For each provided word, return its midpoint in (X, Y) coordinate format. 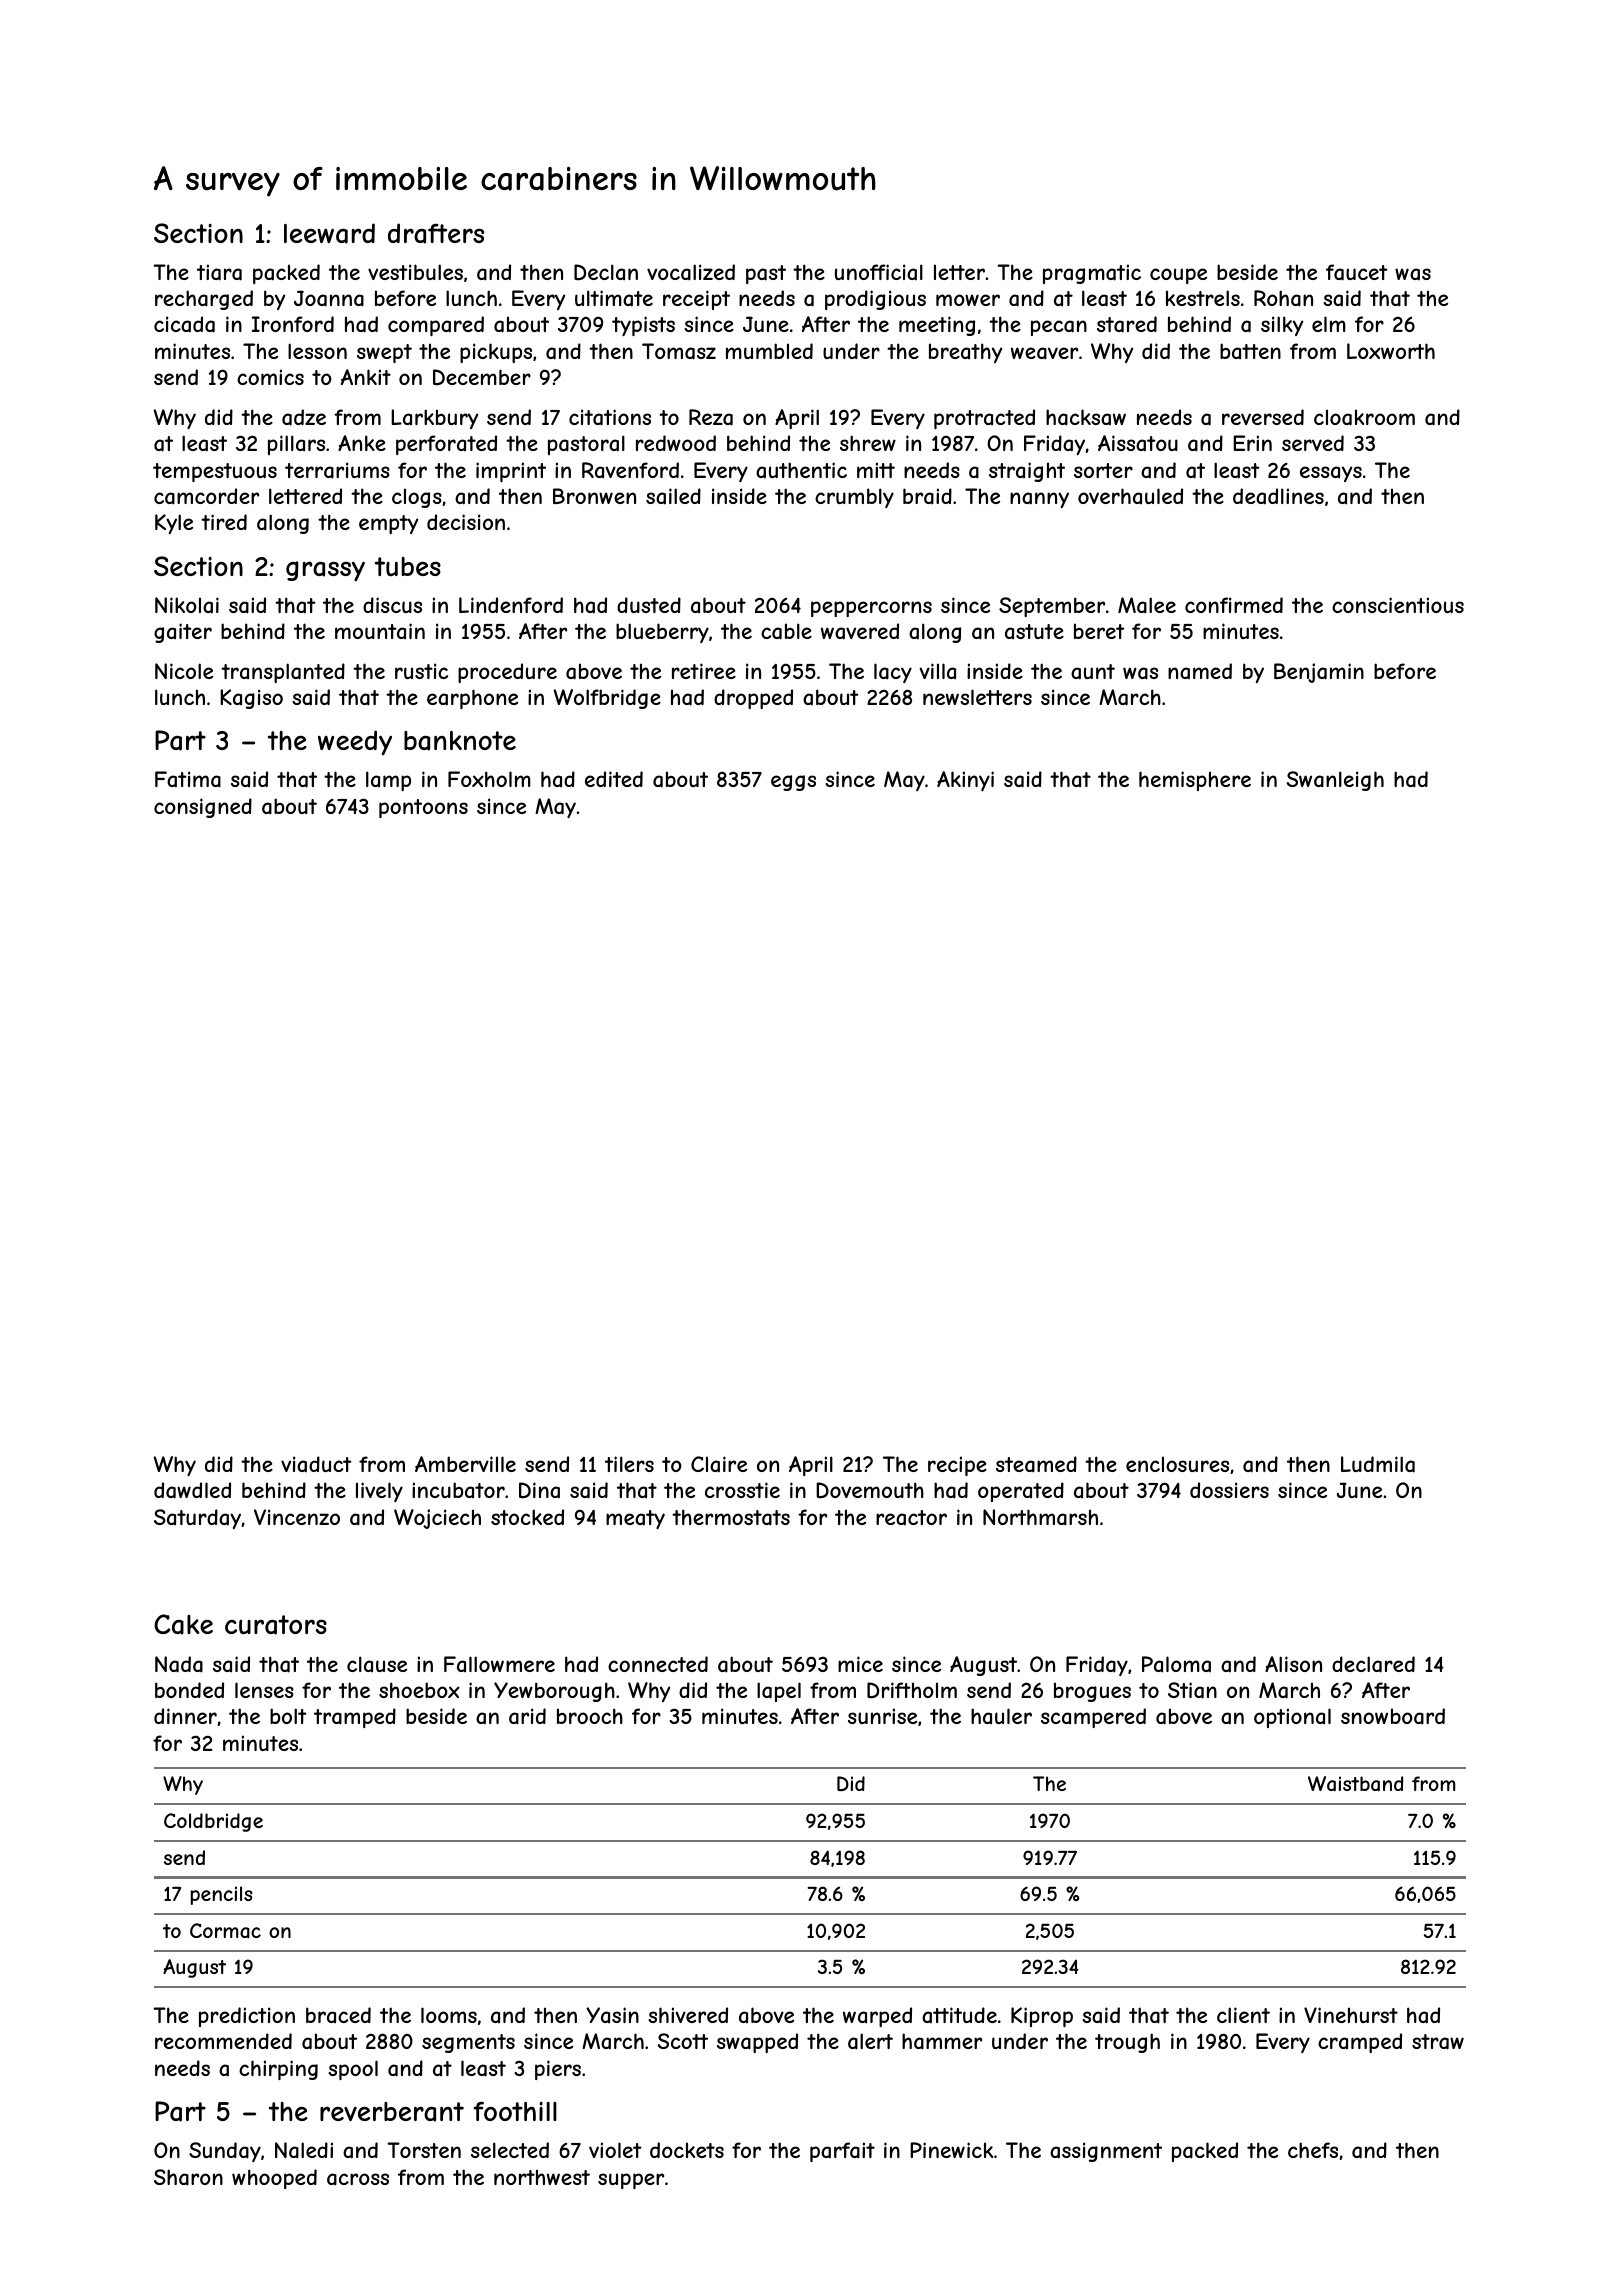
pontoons (423, 808)
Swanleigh (1335, 781)
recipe (957, 1466)
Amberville (465, 1464)
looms (449, 2015)
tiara (219, 272)
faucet (1357, 272)
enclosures (1177, 1464)
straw (1438, 2042)
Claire (719, 1464)
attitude (959, 2015)
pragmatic (1092, 274)
